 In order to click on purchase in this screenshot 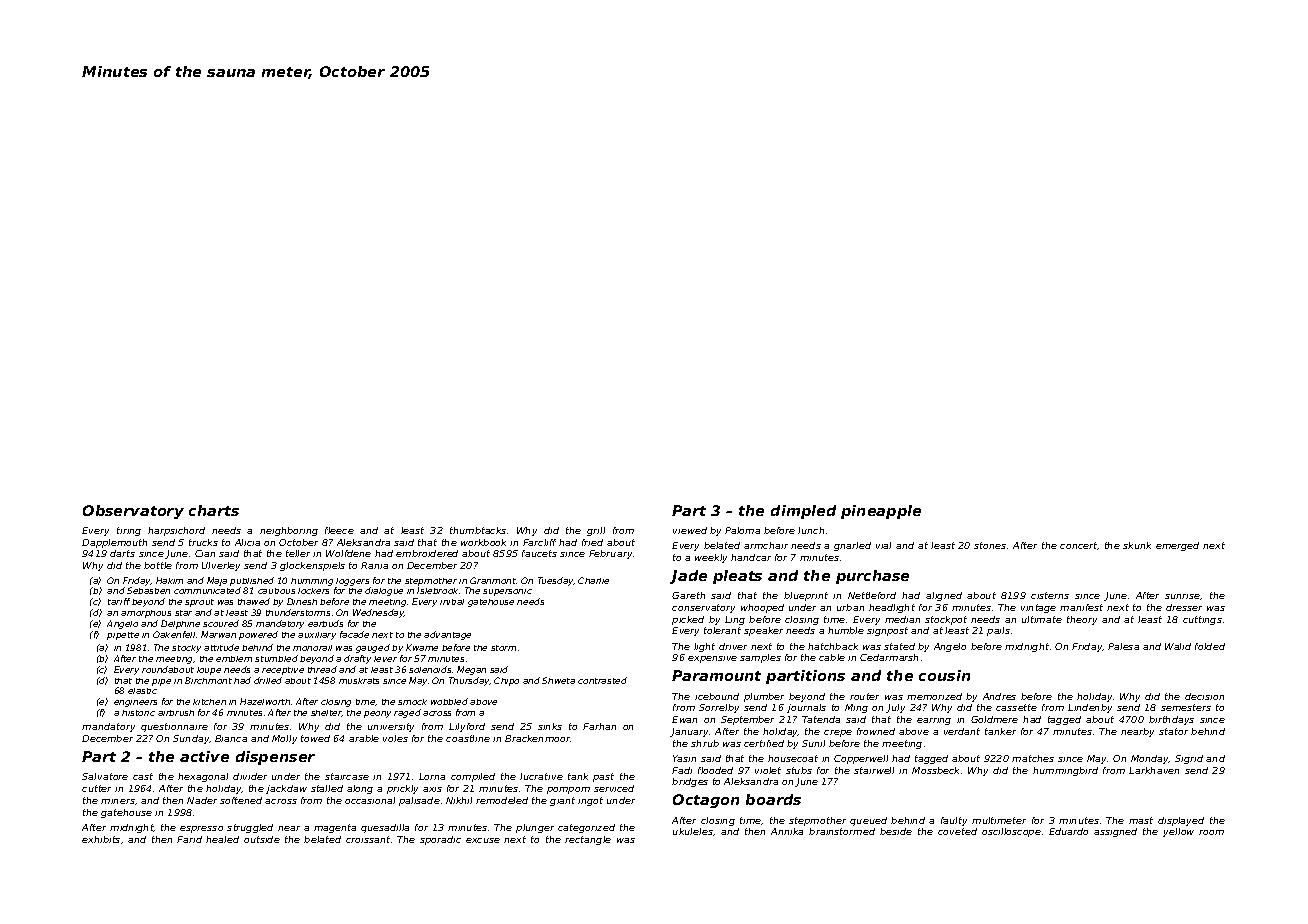, I will do `click(872, 577)`.
